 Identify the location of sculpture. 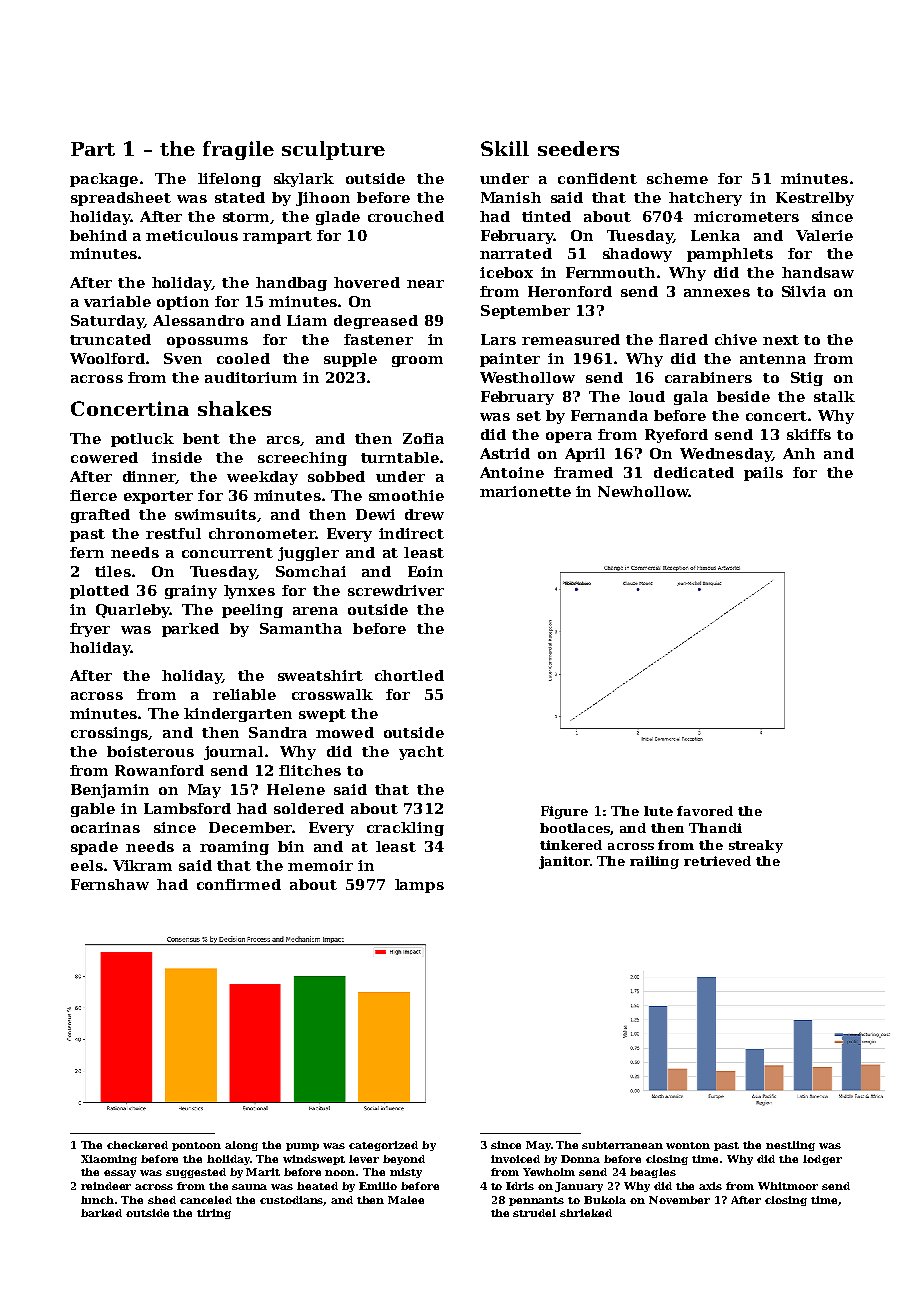
(333, 150).
